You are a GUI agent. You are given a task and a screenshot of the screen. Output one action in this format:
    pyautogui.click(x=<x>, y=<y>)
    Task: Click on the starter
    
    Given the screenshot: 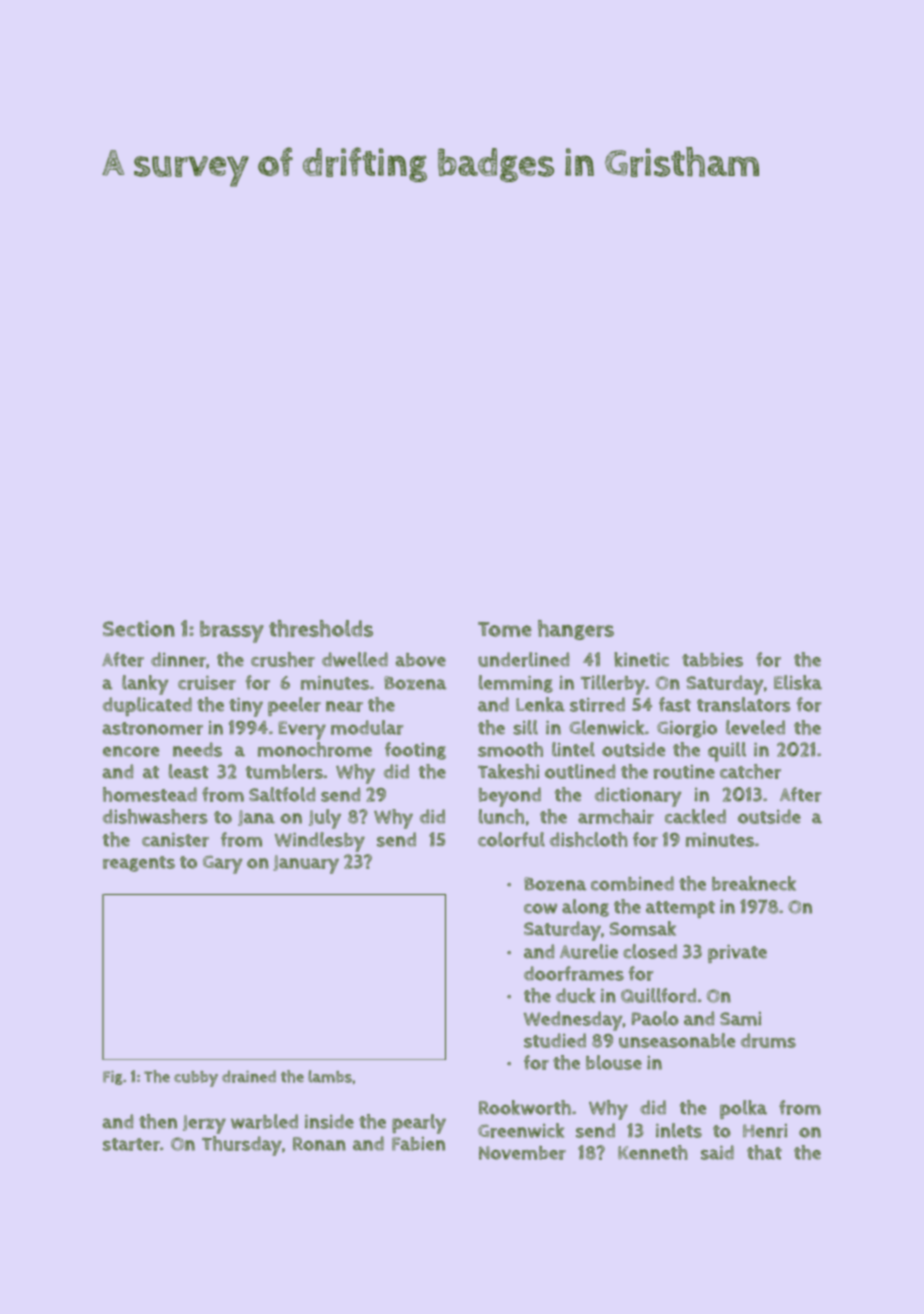 What is the action you would take?
    pyautogui.click(x=131, y=1144)
